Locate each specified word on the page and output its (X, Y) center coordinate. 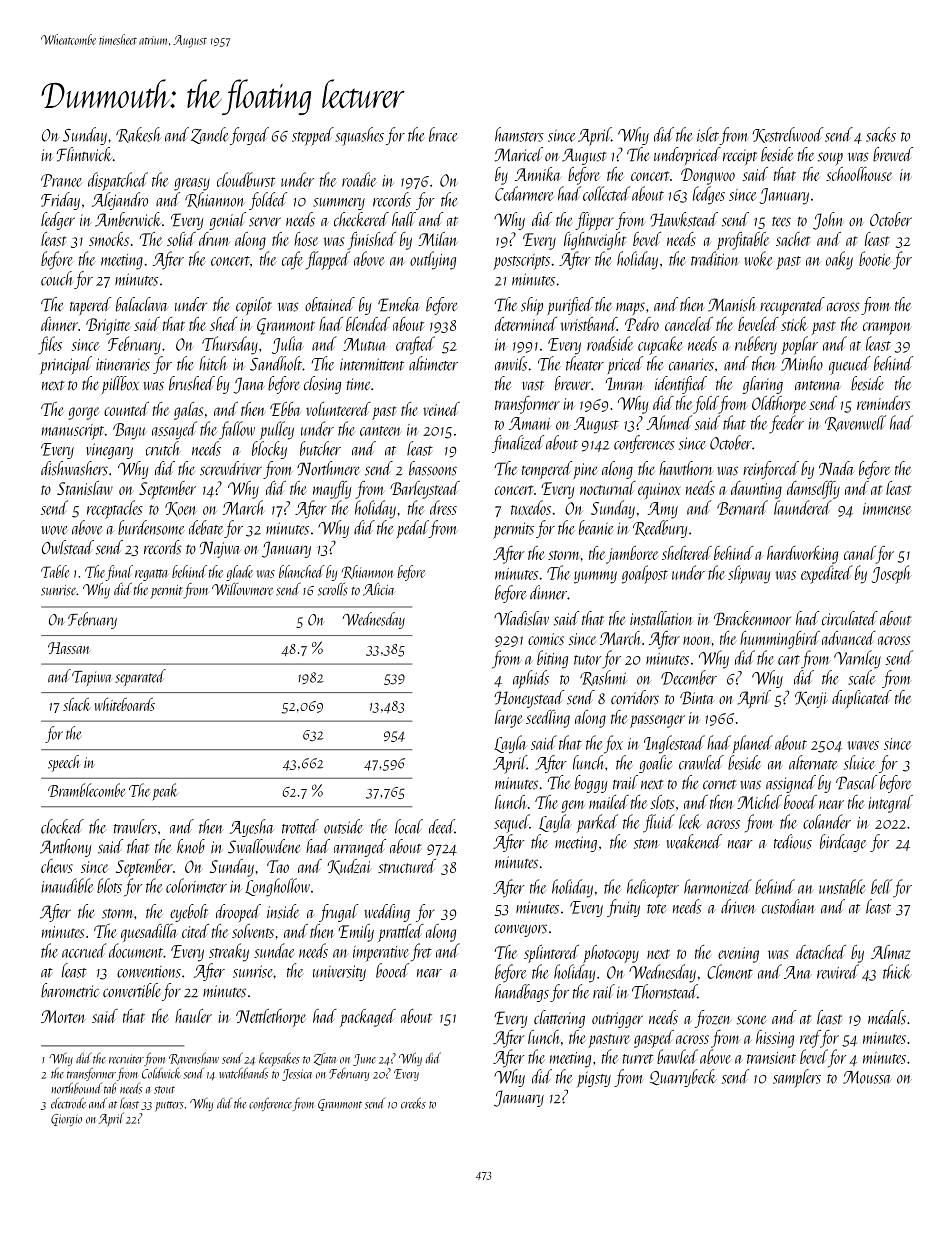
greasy (192, 184)
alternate (813, 762)
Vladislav (521, 618)
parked (597, 823)
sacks (881, 134)
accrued (84, 950)
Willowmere (242, 589)
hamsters (519, 134)
